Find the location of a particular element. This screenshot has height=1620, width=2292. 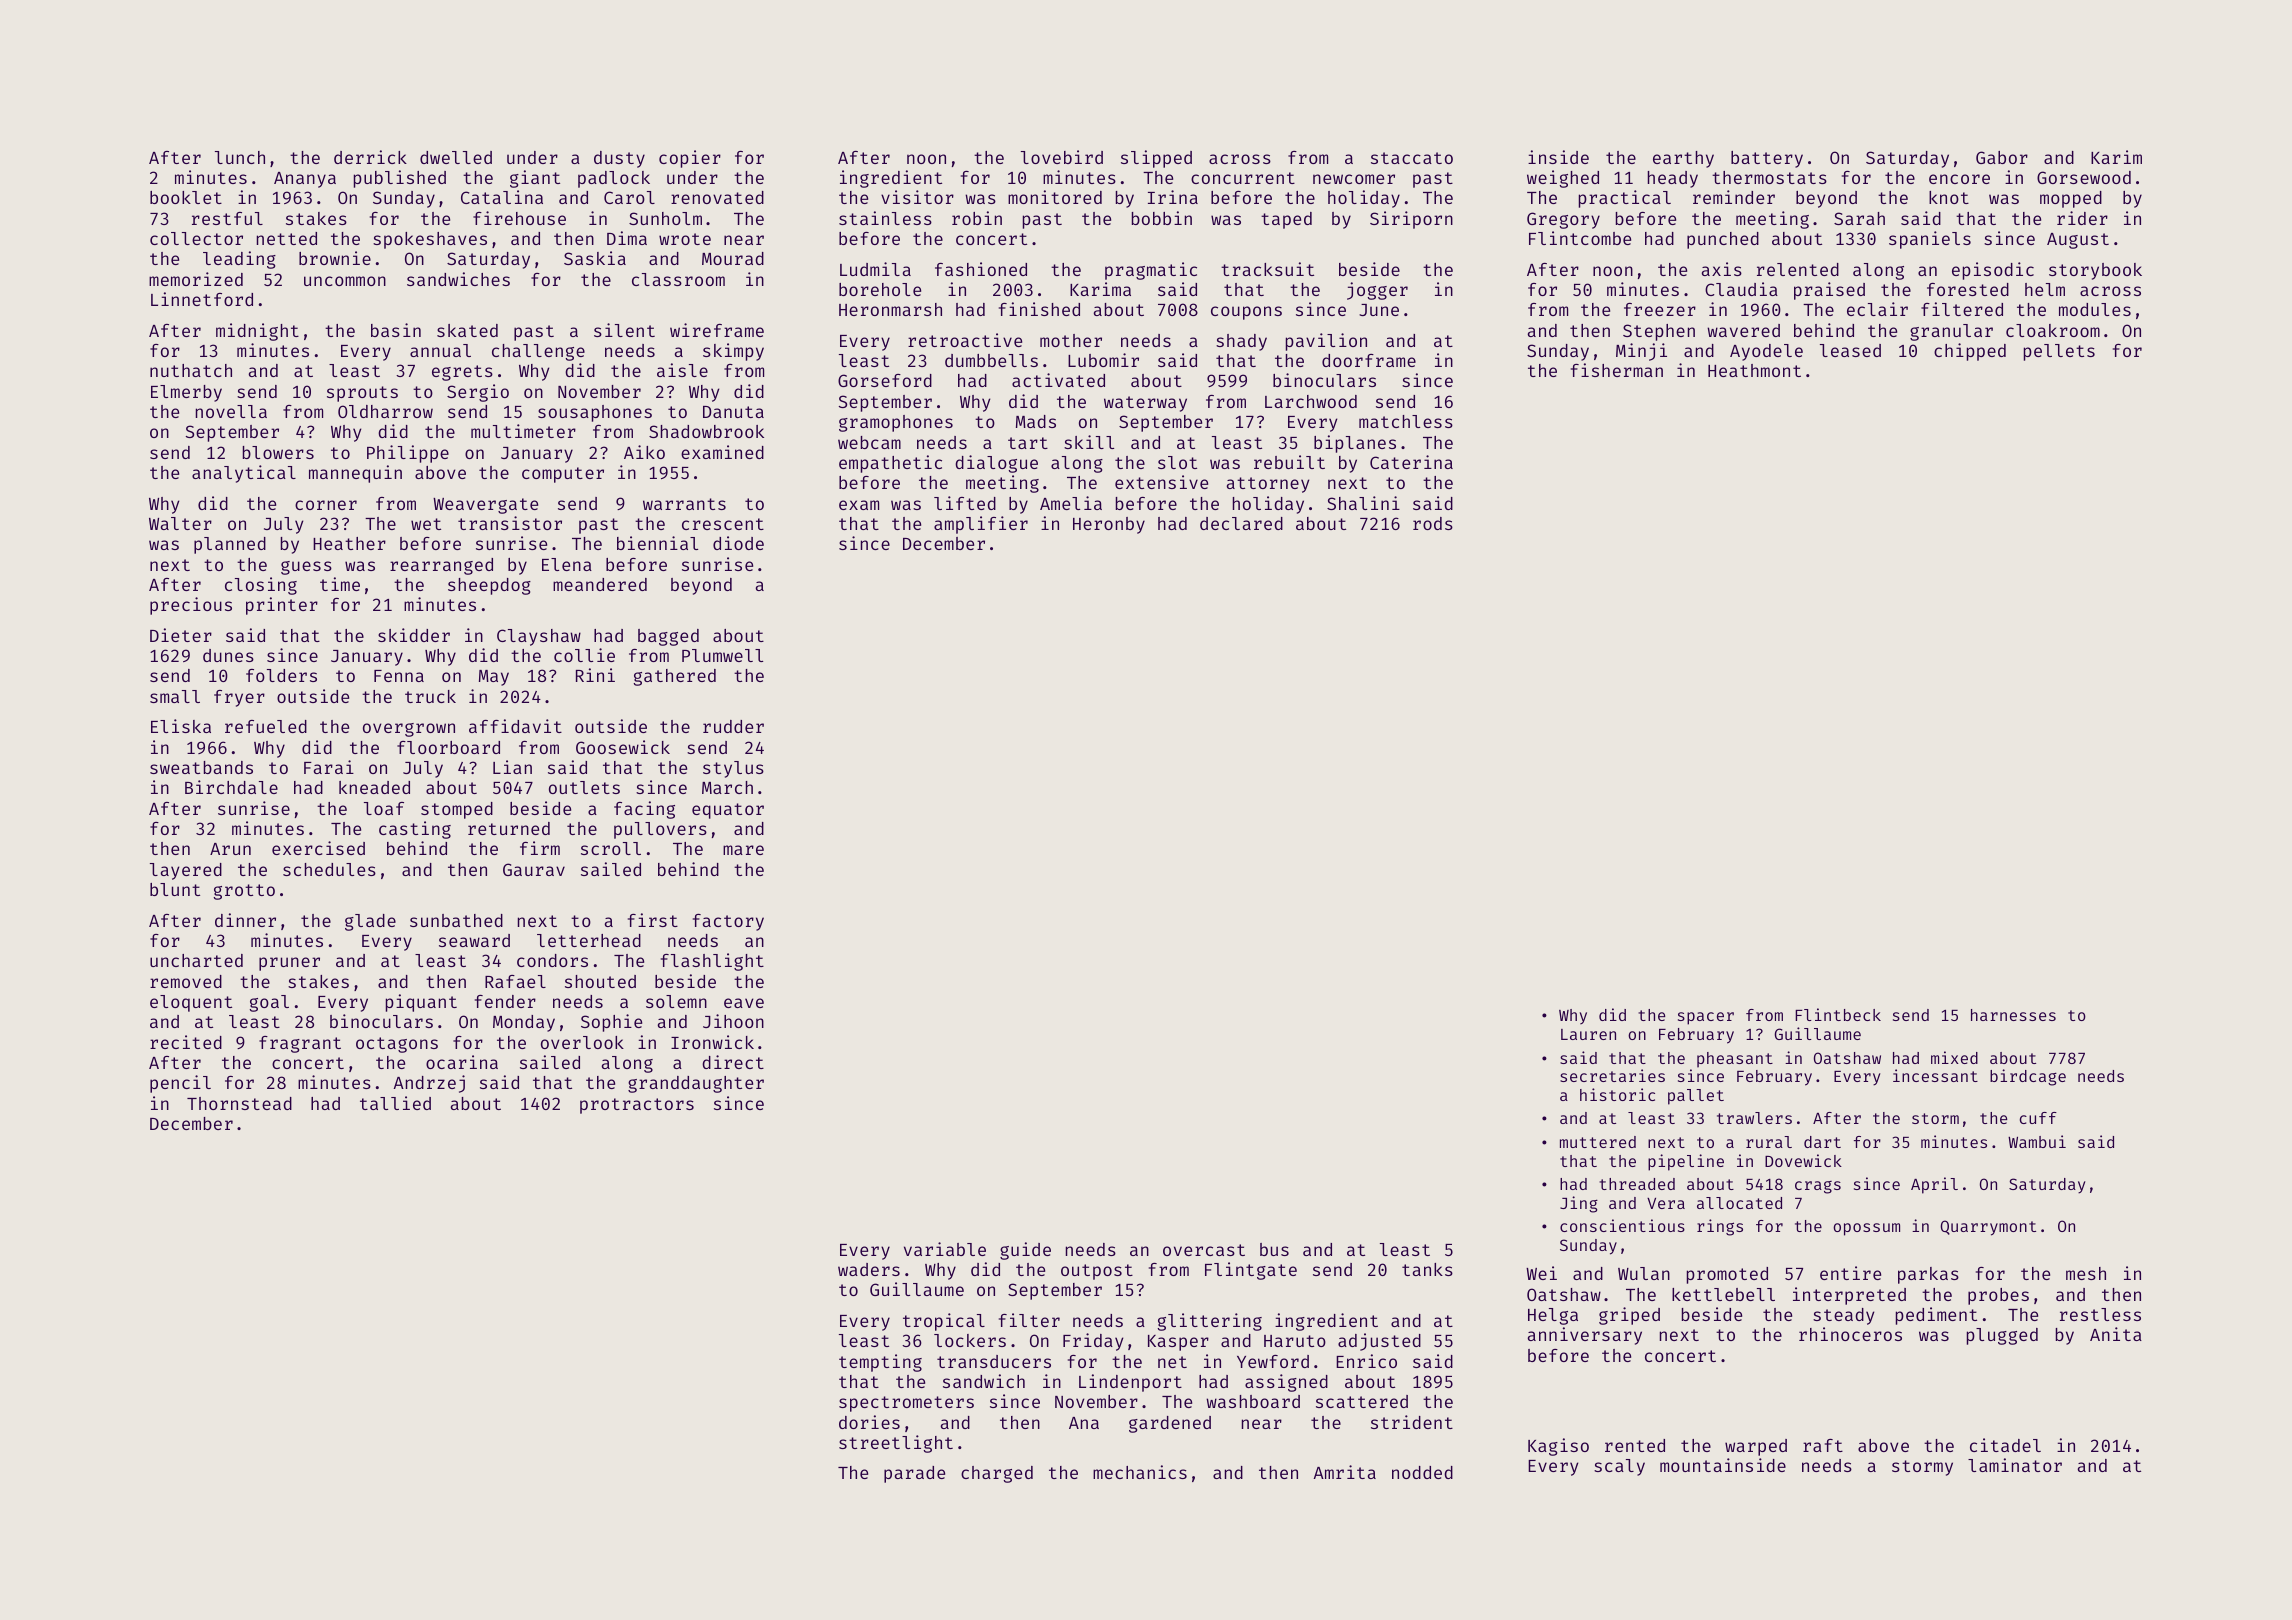

Heathmont is located at coordinates (1754, 370).
